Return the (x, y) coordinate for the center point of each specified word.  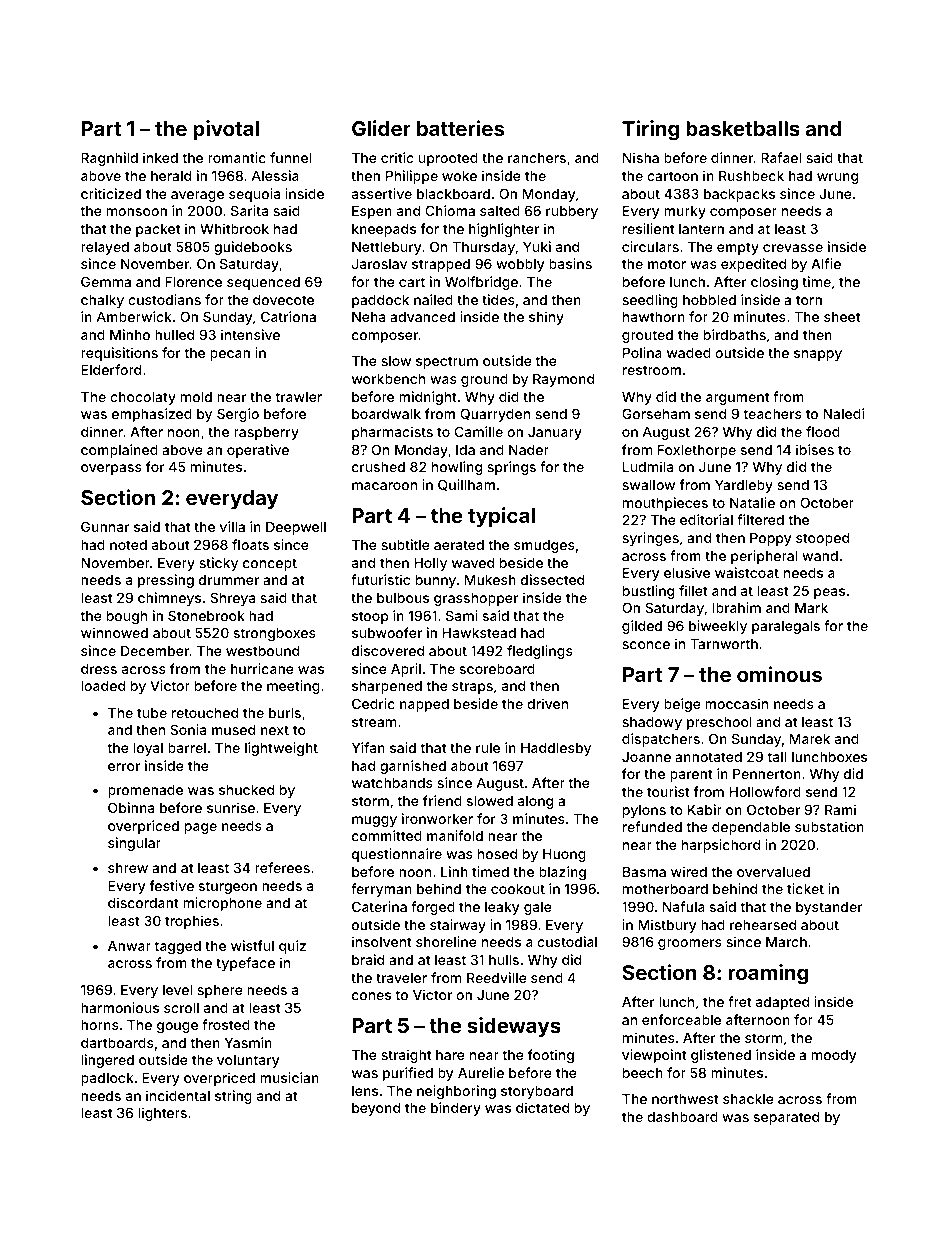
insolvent (382, 941)
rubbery (572, 212)
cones (371, 996)
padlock (107, 1079)
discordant (143, 902)
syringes (650, 539)
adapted (782, 1003)
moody (834, 1056)
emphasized (152, 415)
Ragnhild (109, 159)
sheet (842, 317)
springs (511, 468)
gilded (642, 627)
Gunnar (105, 526)
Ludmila (648, 466)
